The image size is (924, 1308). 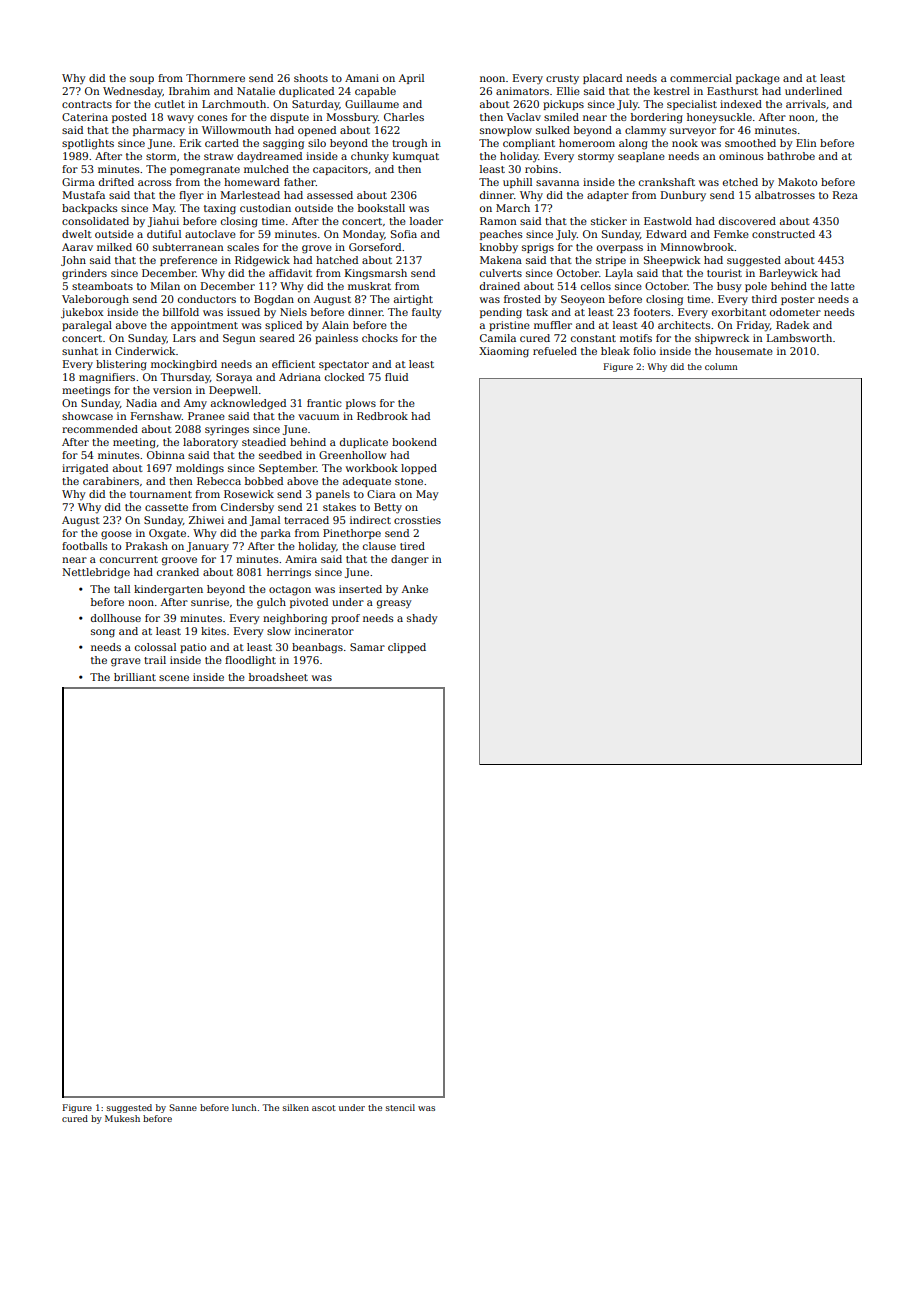 I want to click on bleak, so click(x=615, y=351).
